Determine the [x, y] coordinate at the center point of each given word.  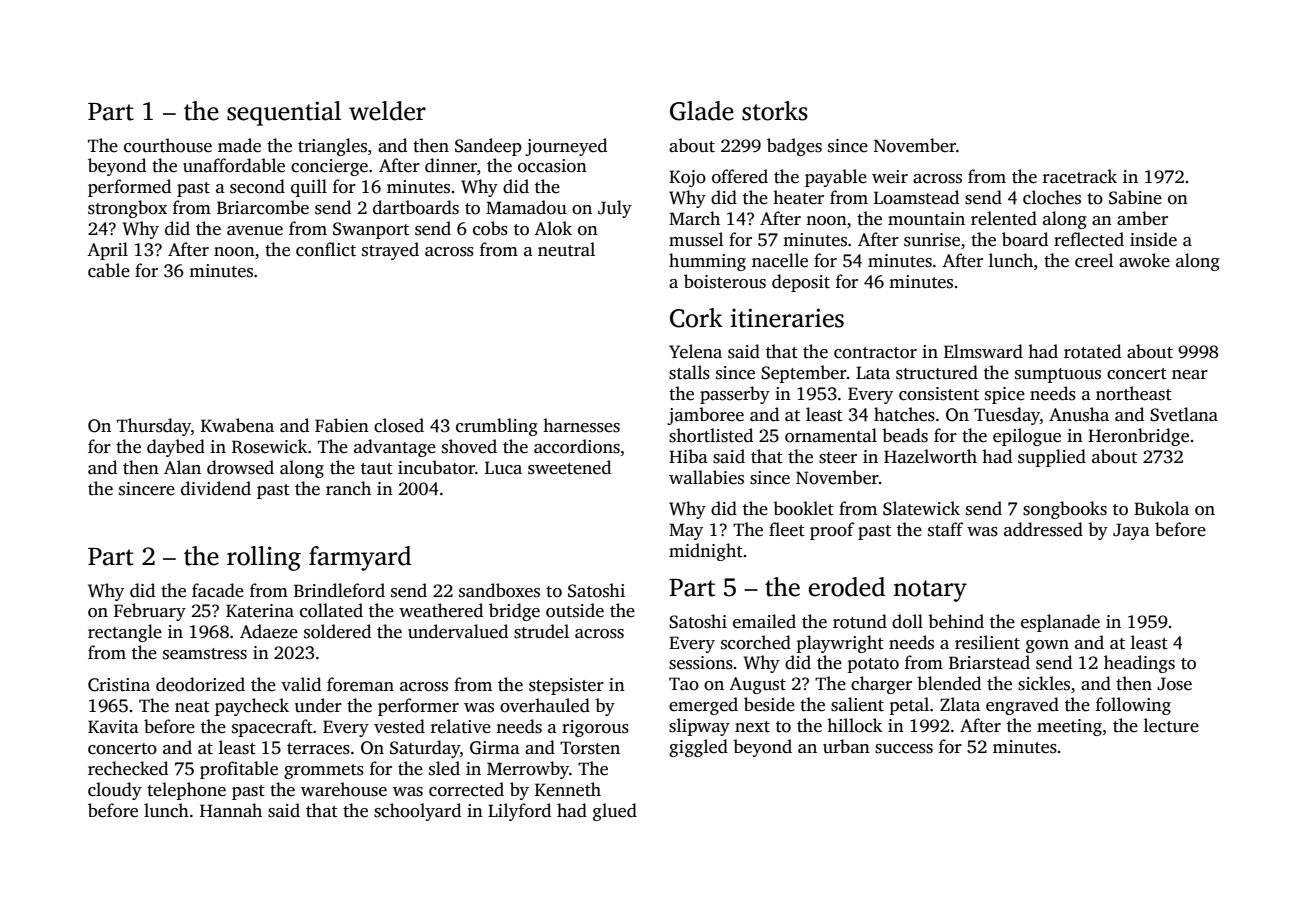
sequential [284, 113]
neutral [566, 249]
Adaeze [269, 631]
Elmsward [983, 351]
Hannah [231, 810]
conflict [326, 249]
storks [775, 111]
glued [615, 812]
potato [873, 665]
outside [575, 610]
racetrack [1080, 176]
